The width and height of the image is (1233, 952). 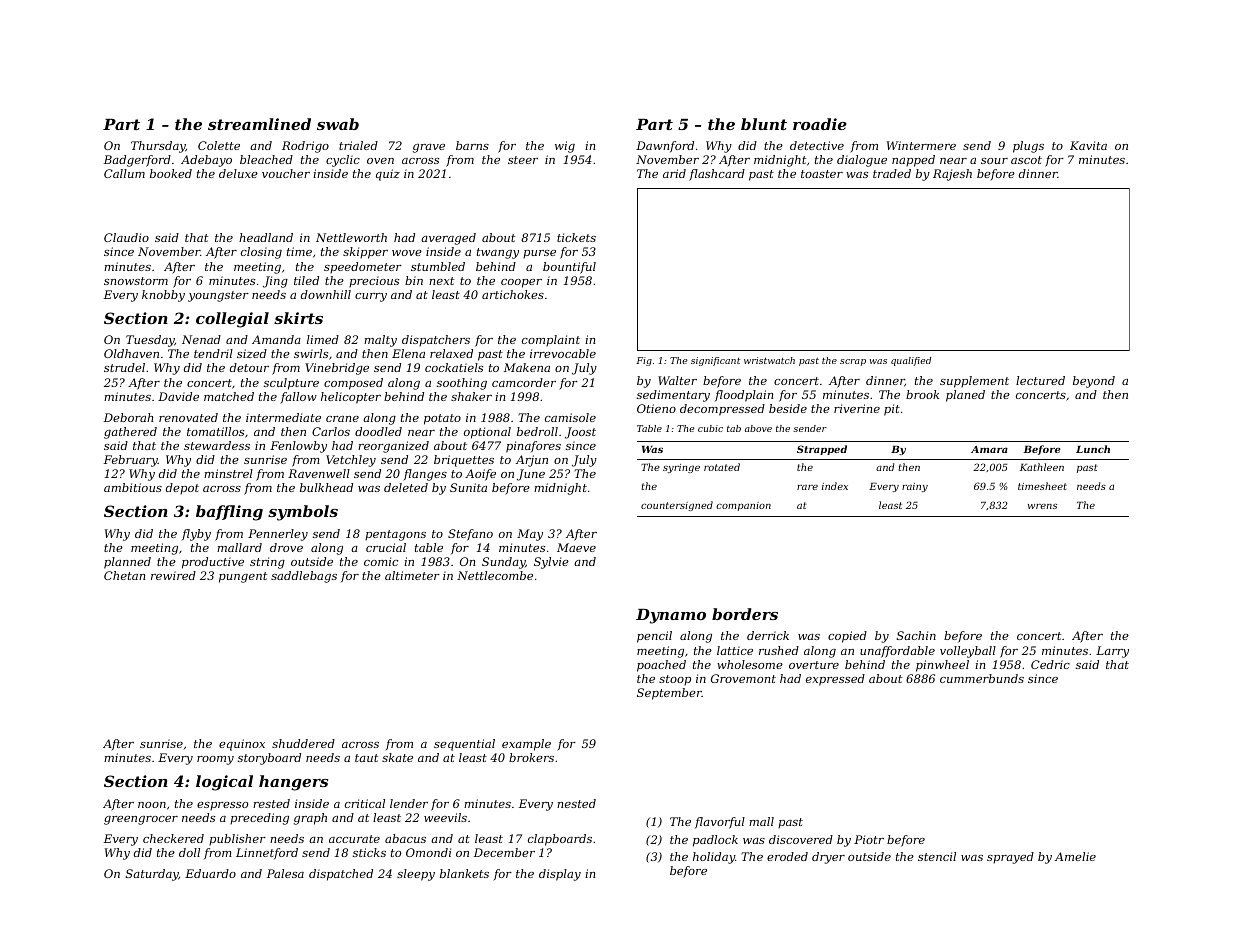 I want to click on Kathleen, so click(x=1042, y=467).
